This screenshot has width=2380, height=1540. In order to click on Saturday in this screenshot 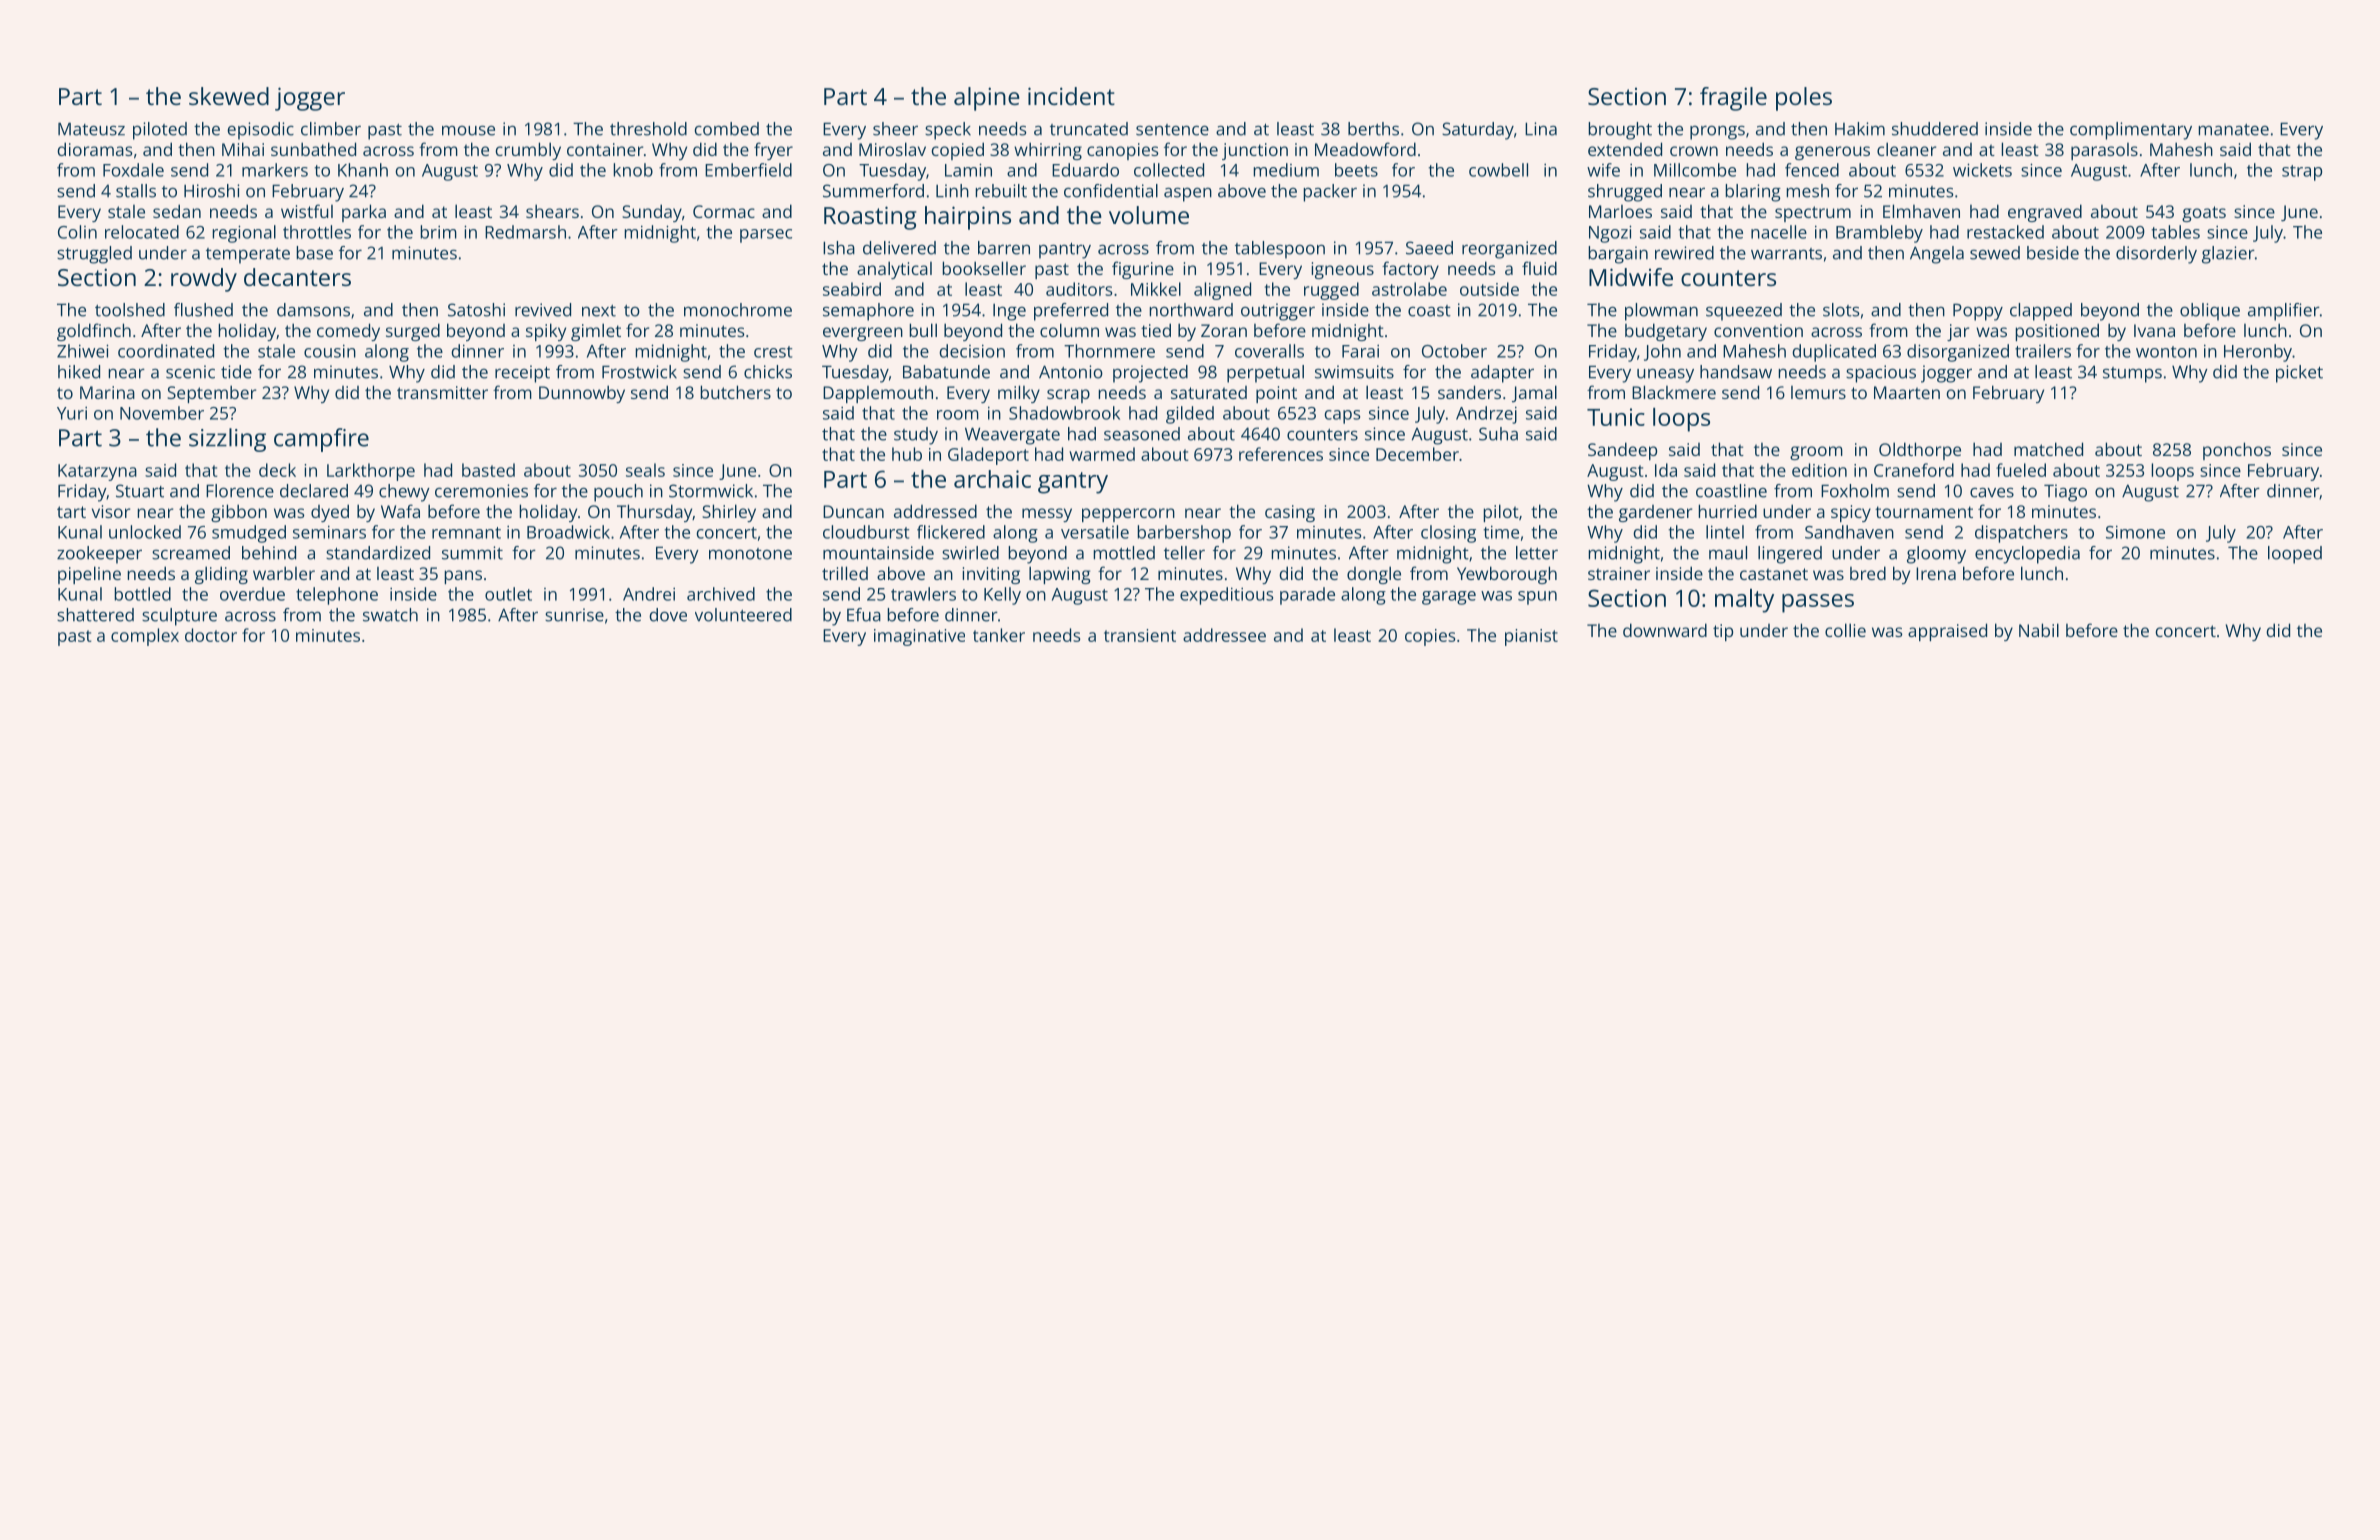, I will do `click(1478, 131)`.
